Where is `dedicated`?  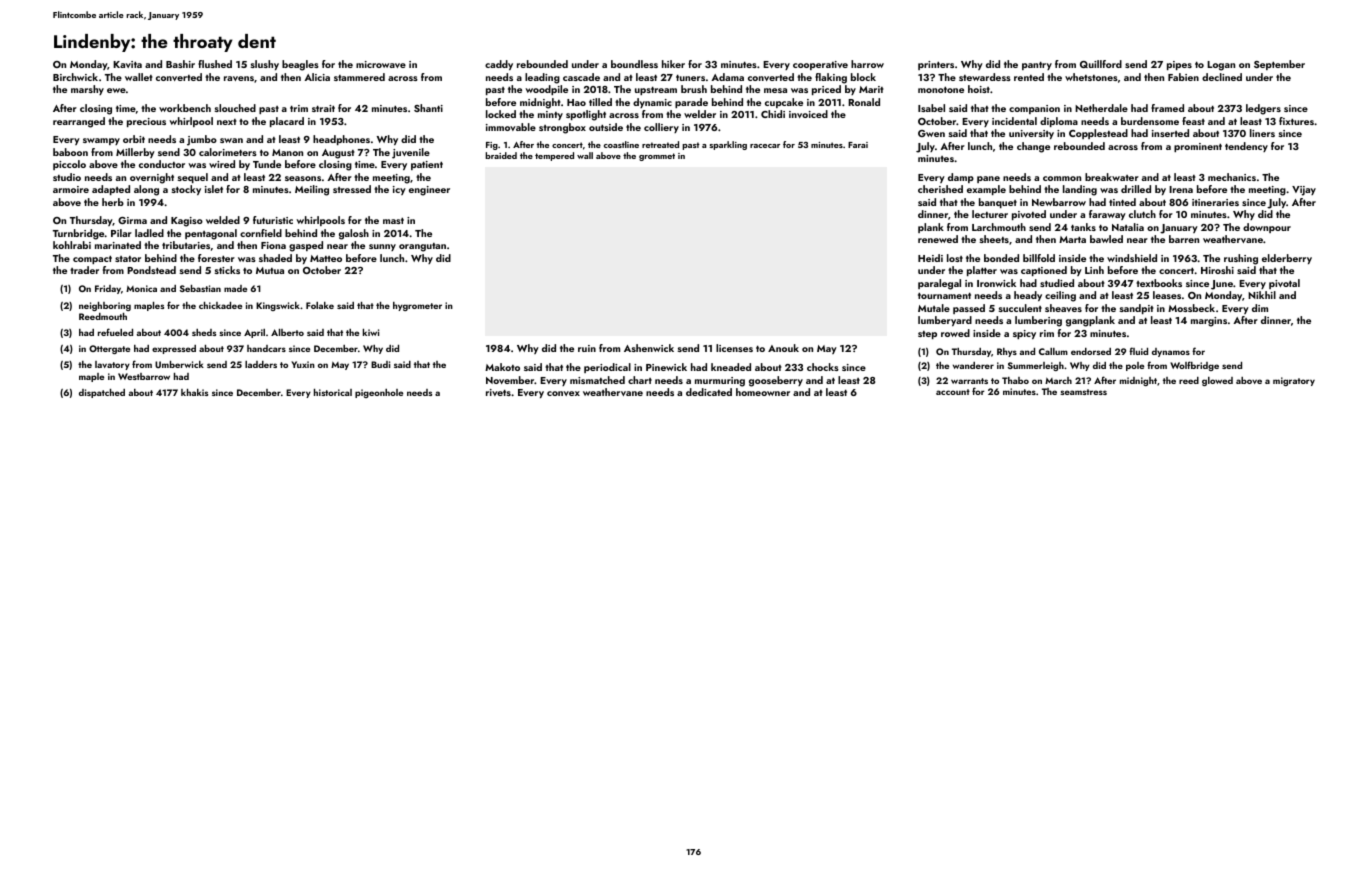
dedicated is located at coordinates (709, 392).
